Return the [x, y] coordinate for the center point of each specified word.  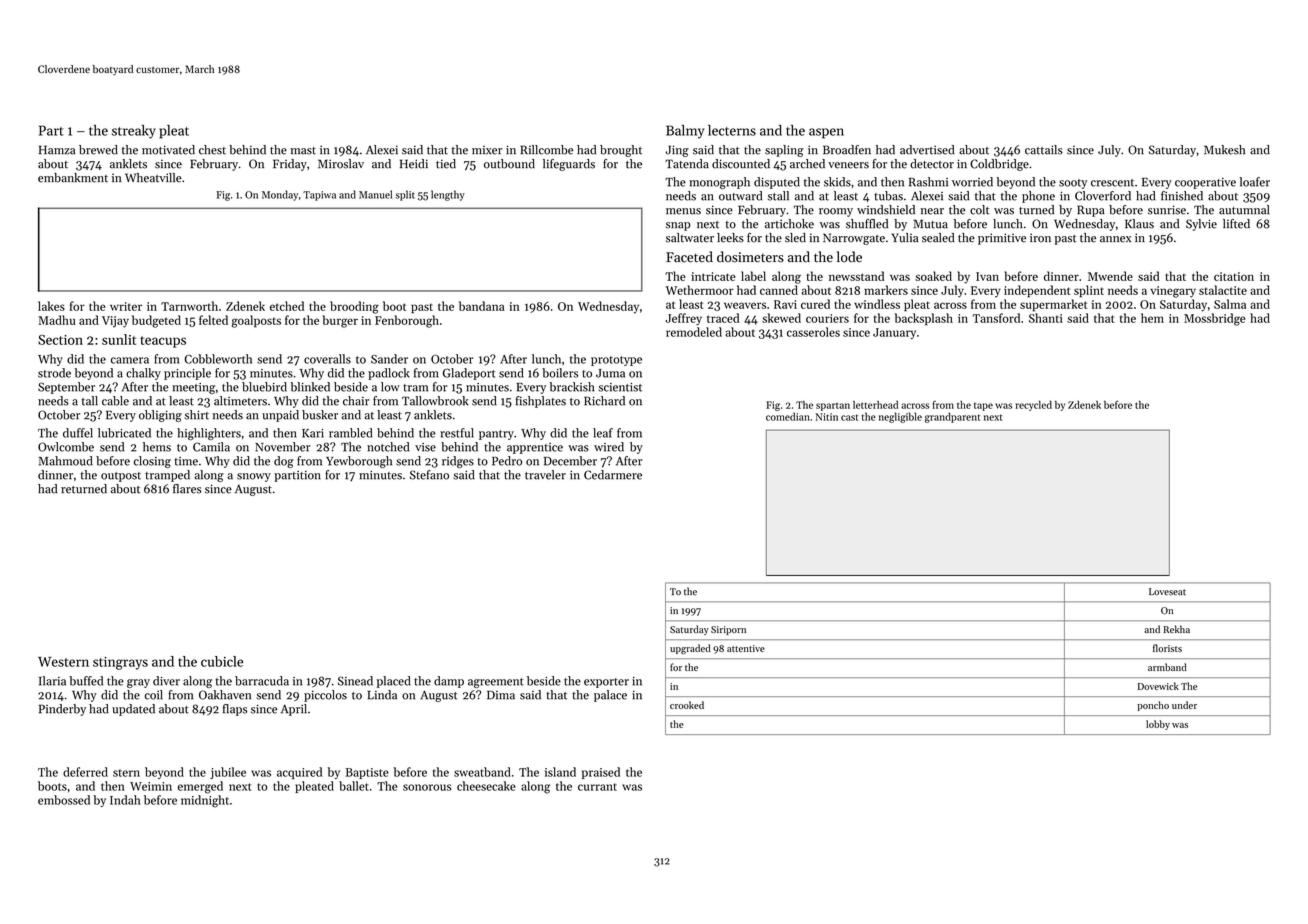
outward [740, 196]
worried [972, 182]
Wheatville [153, 178]
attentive [746, 648]
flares [187, 489]
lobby [1158, 725]
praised [601, 773]
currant [597, 787]
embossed [64, 800]
